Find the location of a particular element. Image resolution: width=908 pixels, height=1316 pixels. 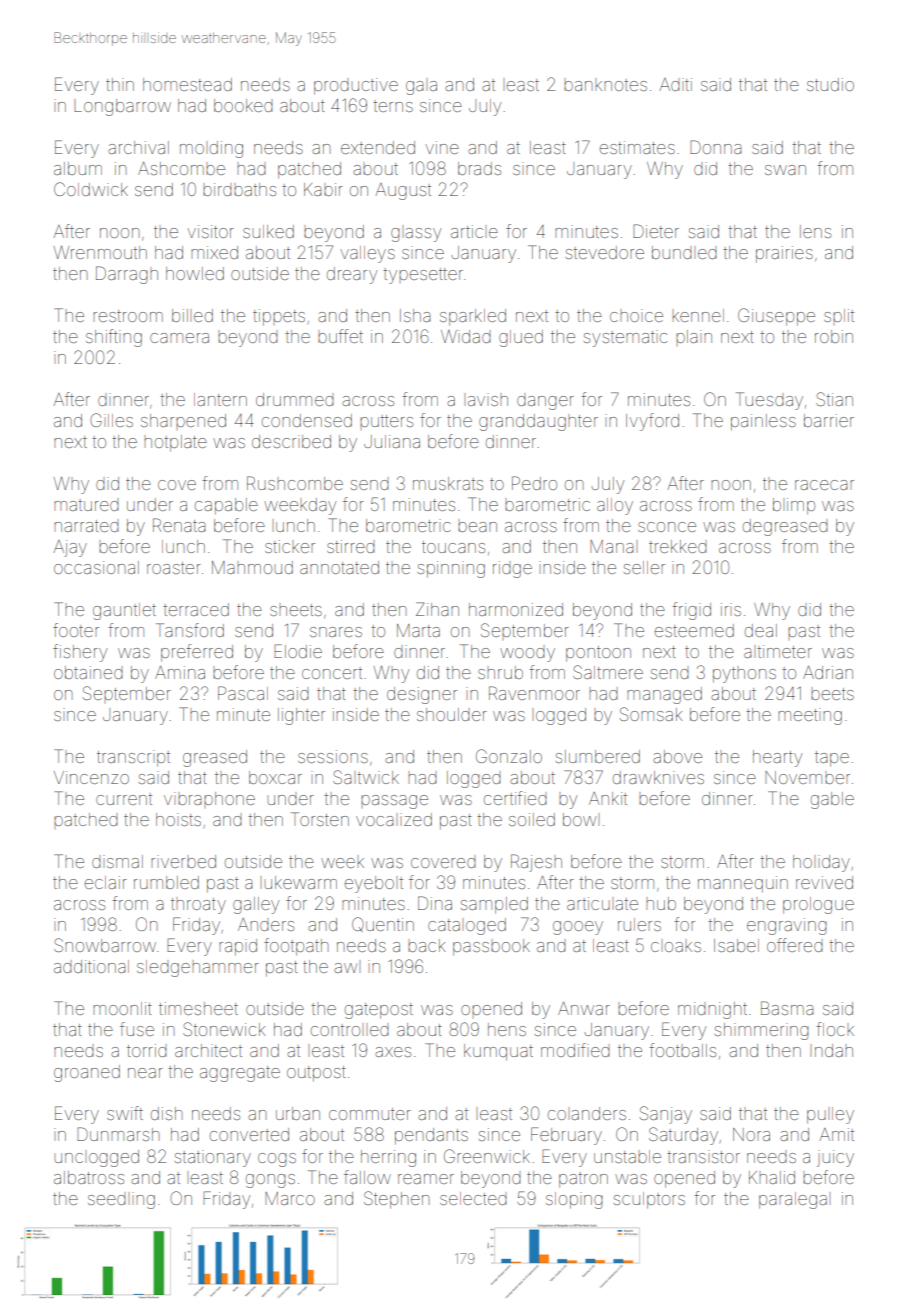

kumquat is located at coordinates (498, 1052).
